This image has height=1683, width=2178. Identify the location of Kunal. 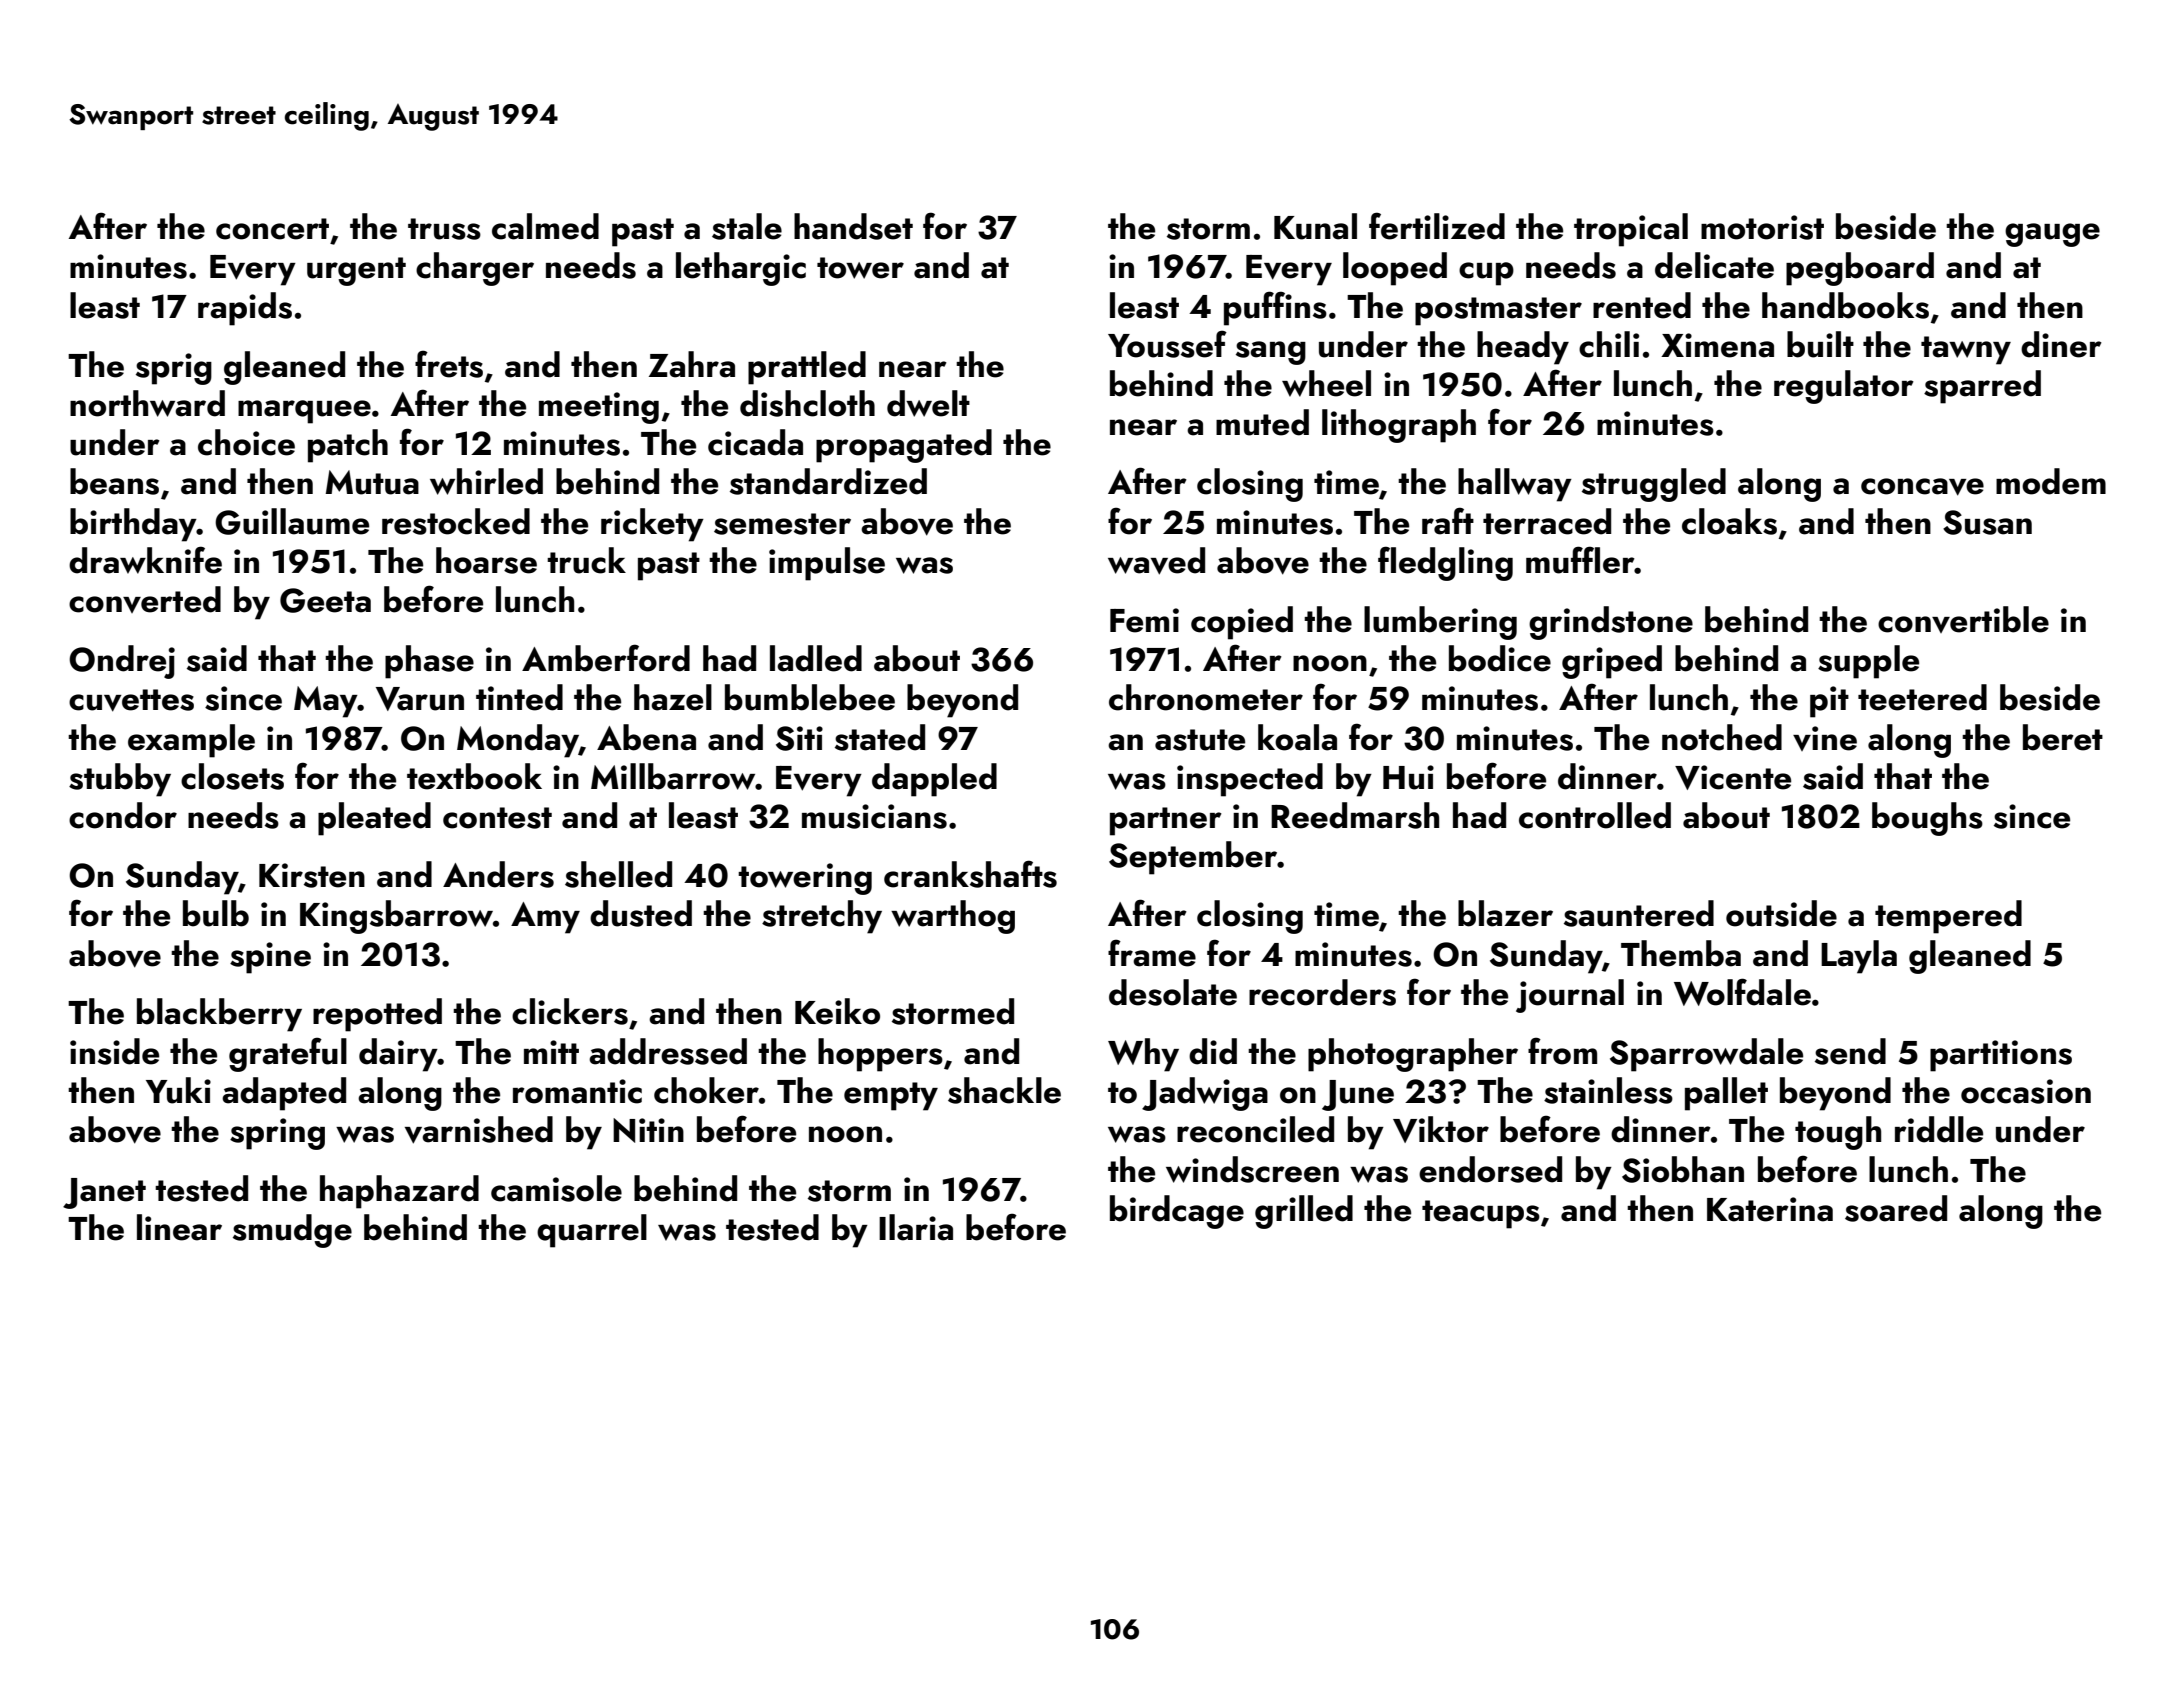
(1315, 226).
